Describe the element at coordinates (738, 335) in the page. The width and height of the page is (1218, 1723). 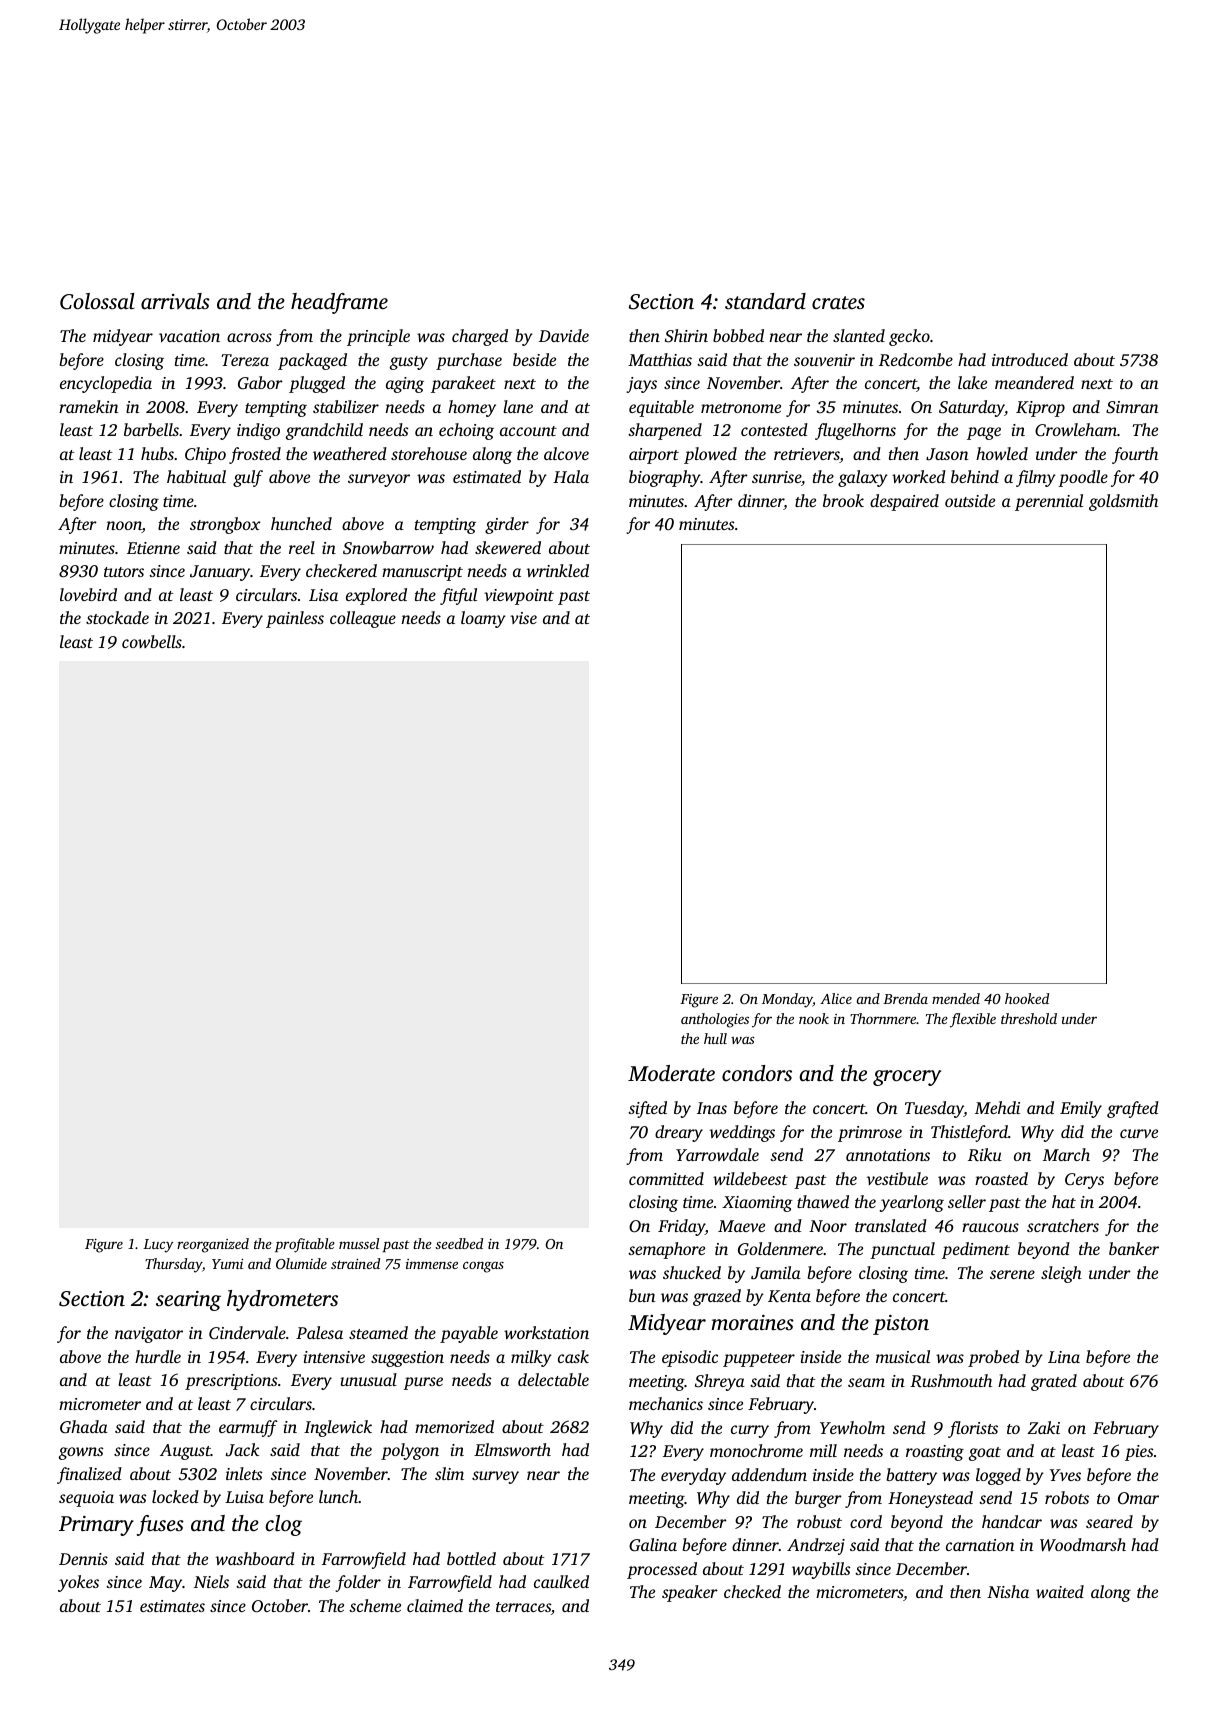
I see `bobbed` at that location.
